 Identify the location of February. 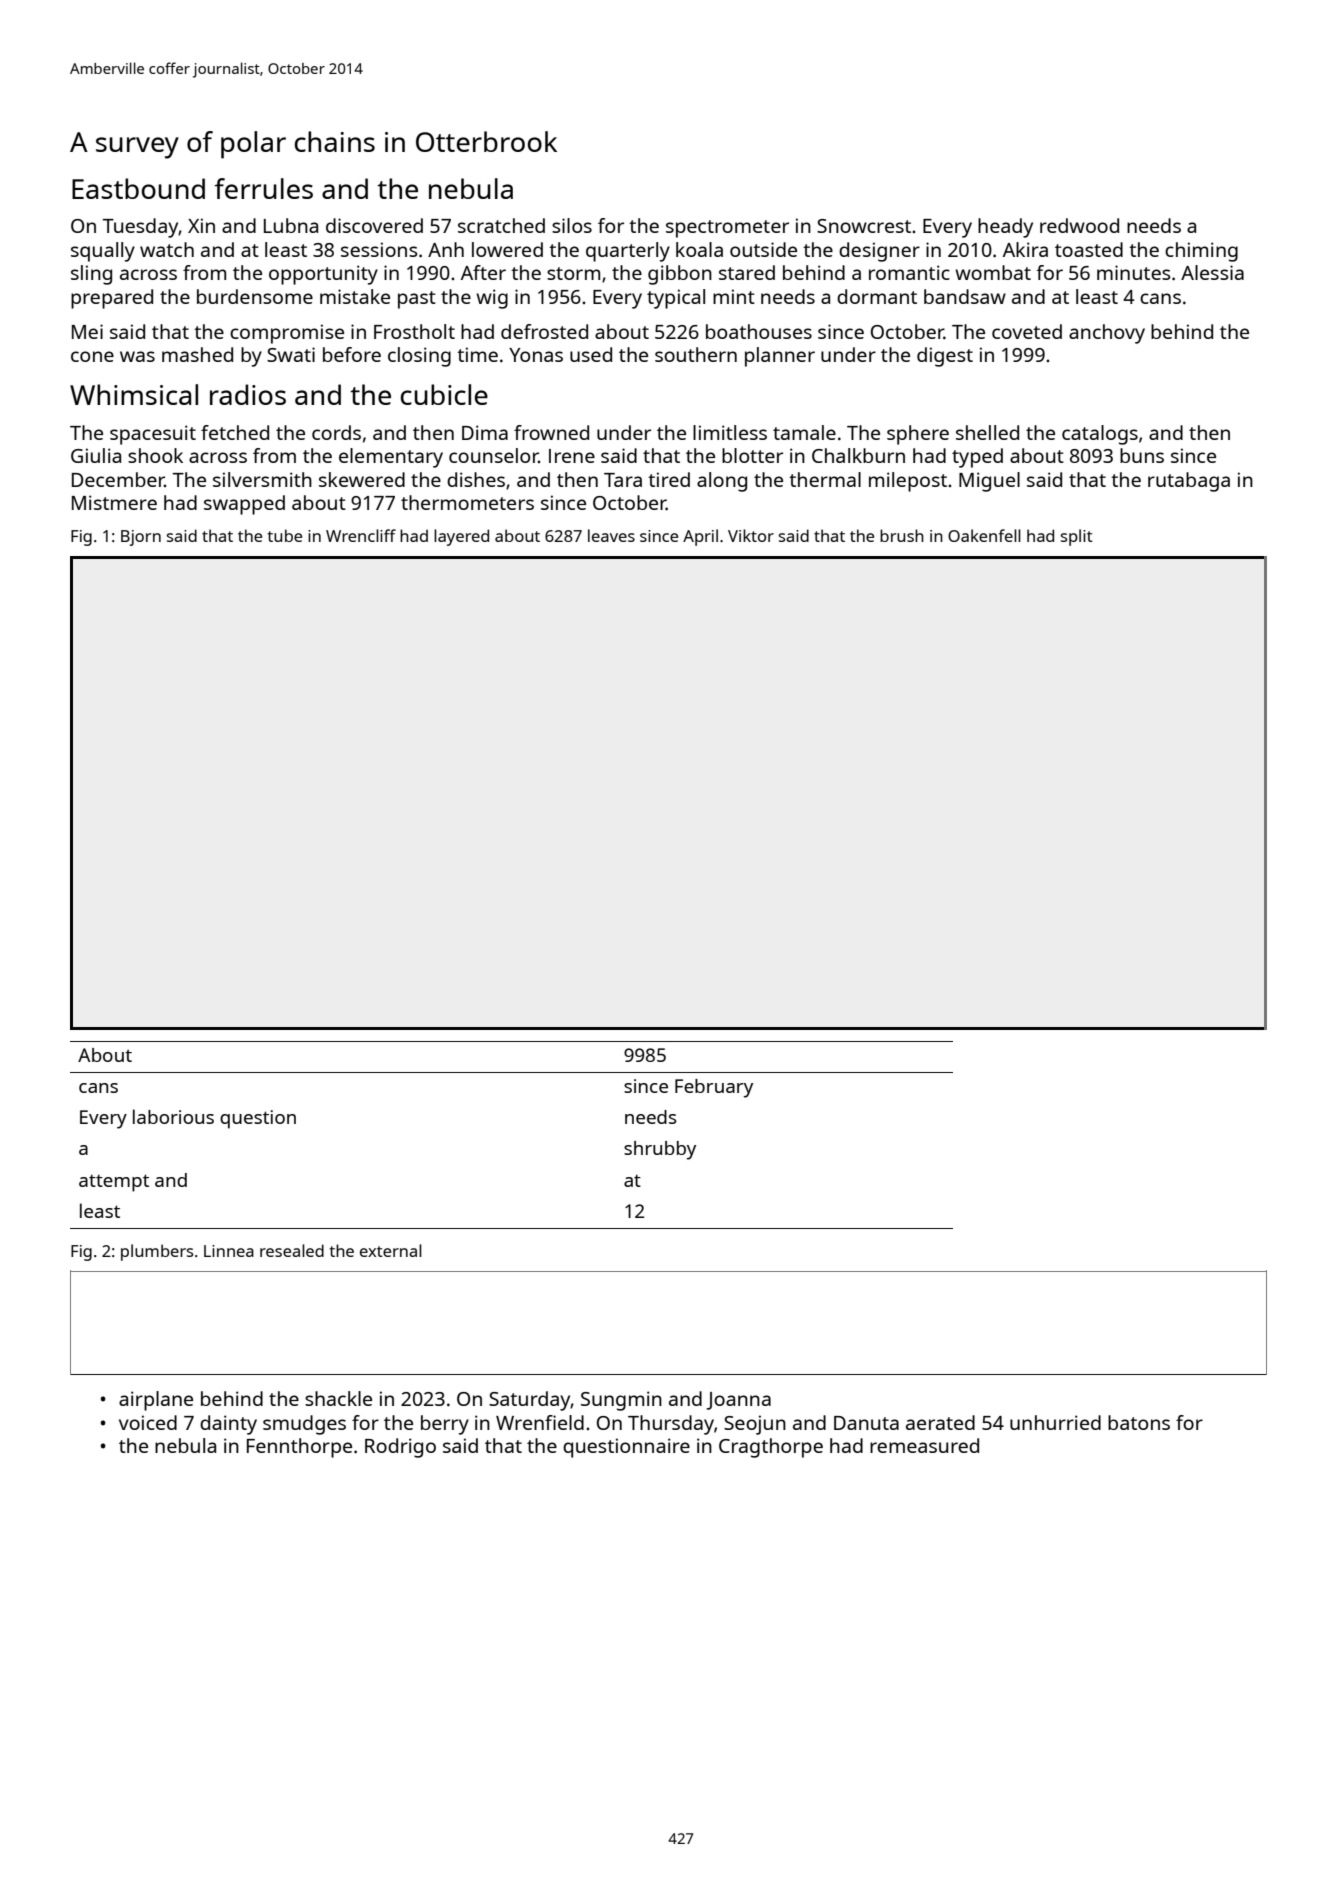
(714, 1088).
